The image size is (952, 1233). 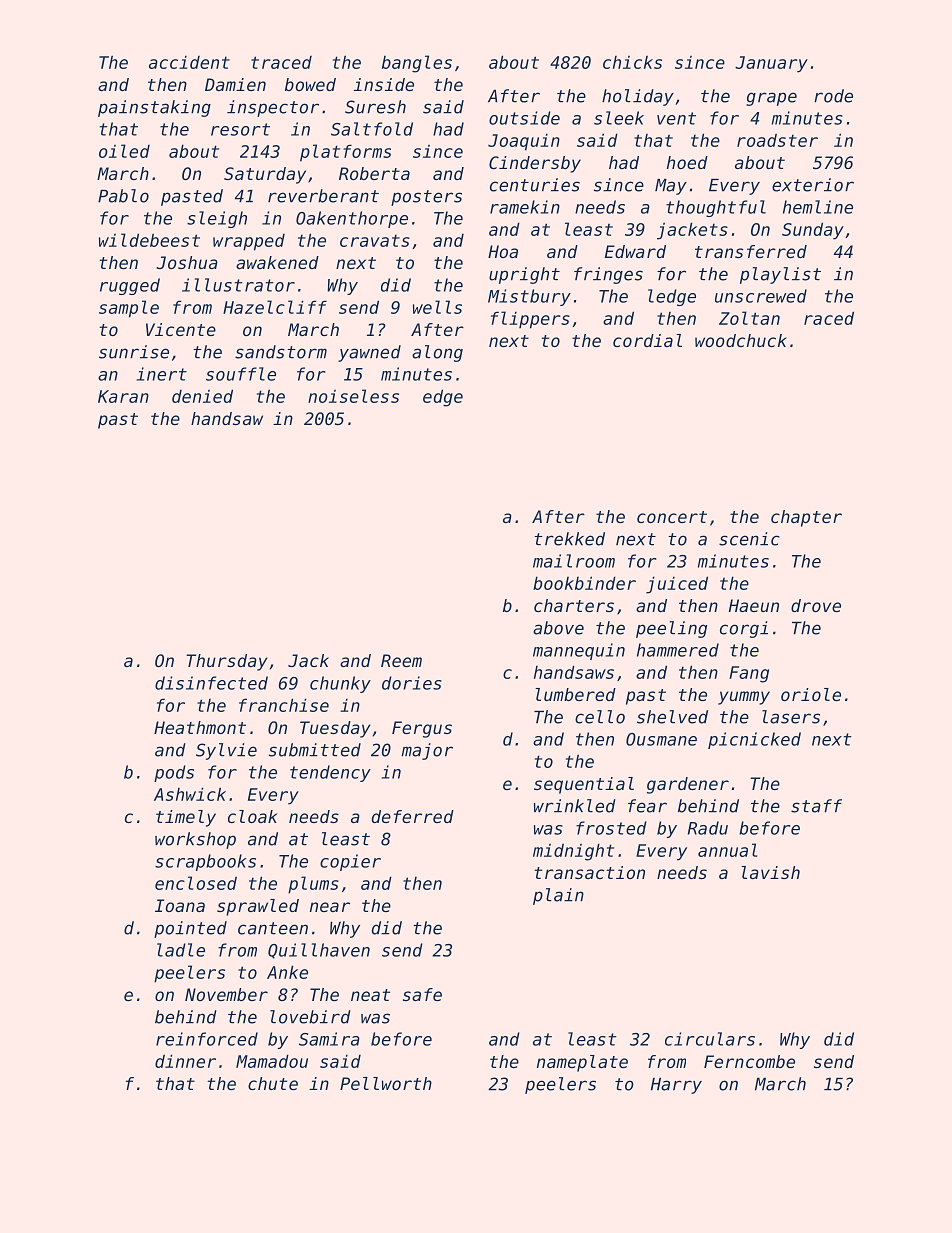 What do you see at coordinates (180, 905) in the screenshot?
I see `Ioana` at bounding box center [180, 905].
